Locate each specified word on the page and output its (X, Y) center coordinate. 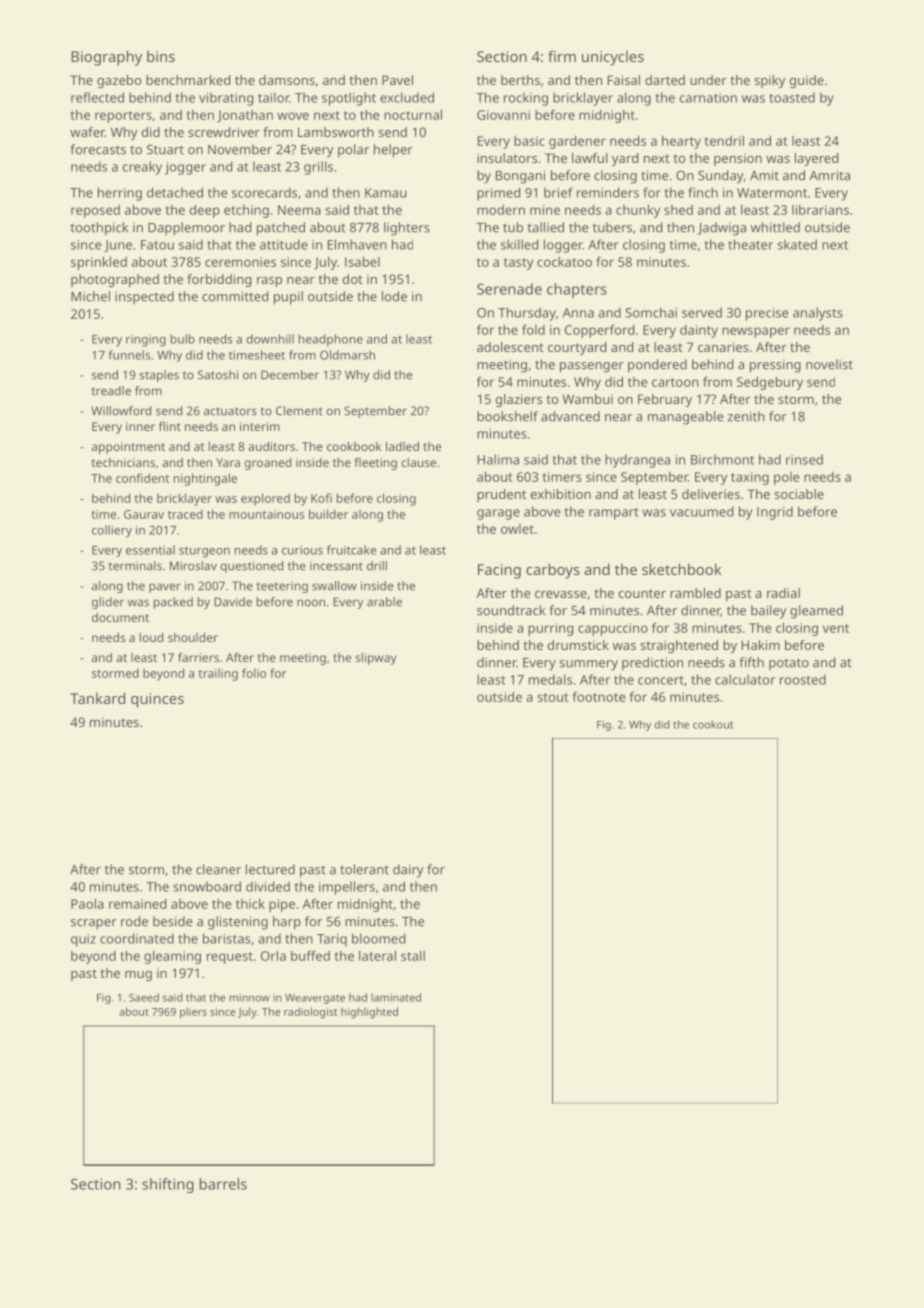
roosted (803, 679)
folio (254, 673)
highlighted (369, 1013)
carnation (708, 98)
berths (520, 80)
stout (553, 697)
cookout (713, 724)
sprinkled (99, 263)
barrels (223, 1184)
